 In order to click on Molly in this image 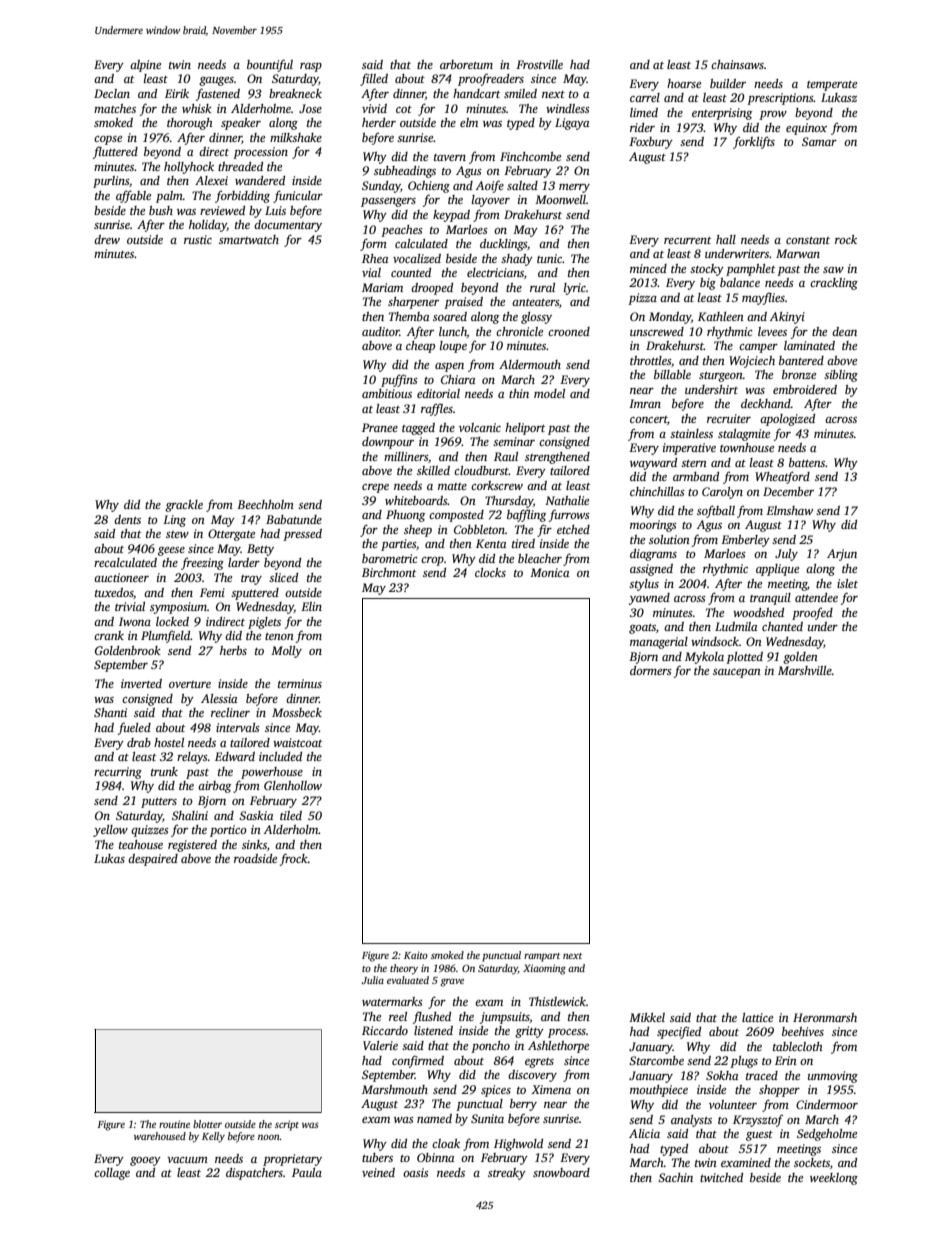, I will do `click(286, 652)`.
